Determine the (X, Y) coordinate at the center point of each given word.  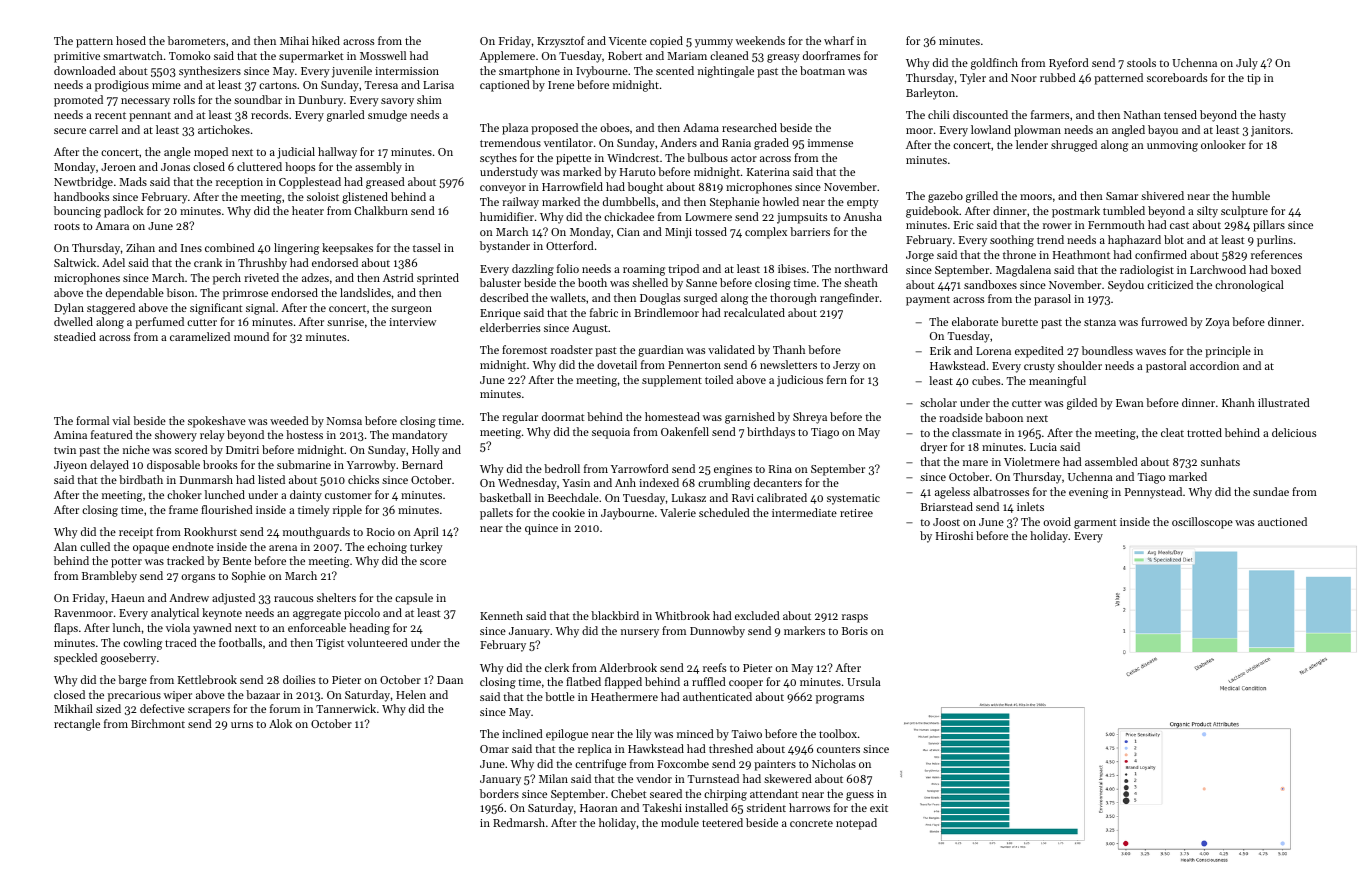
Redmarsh (519, 822)
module (680, 822)
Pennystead (1153, 493)
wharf (839, 40)
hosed (131, 40)
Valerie (678, 512)
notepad (856, 824)
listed (271, 479)
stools (1141, 62)
